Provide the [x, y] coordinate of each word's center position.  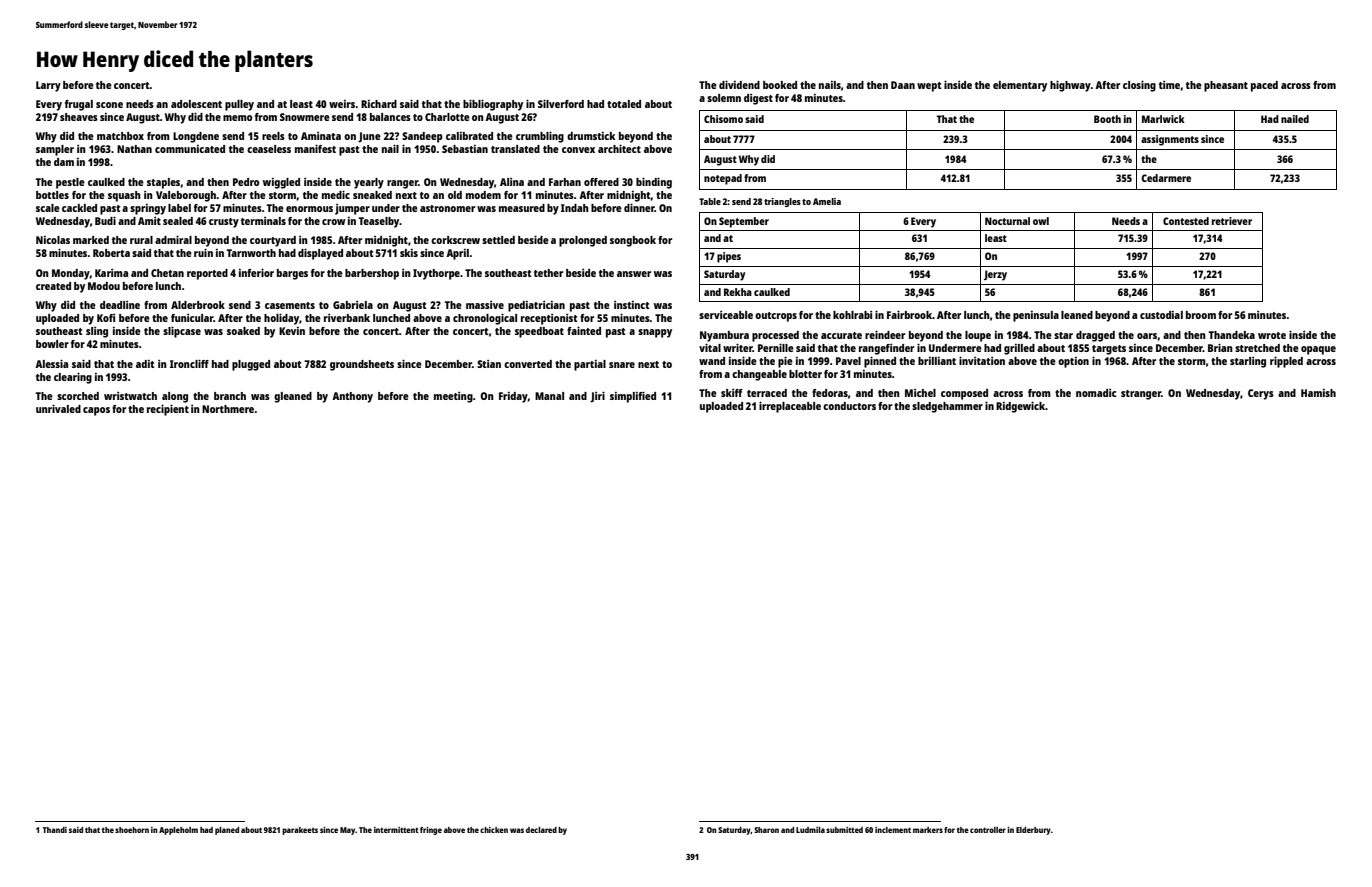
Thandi [55, 830]
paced [1264, 86]
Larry [48, 86]
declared [541, 830]
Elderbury [1033, 831]
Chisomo [723, 119]
